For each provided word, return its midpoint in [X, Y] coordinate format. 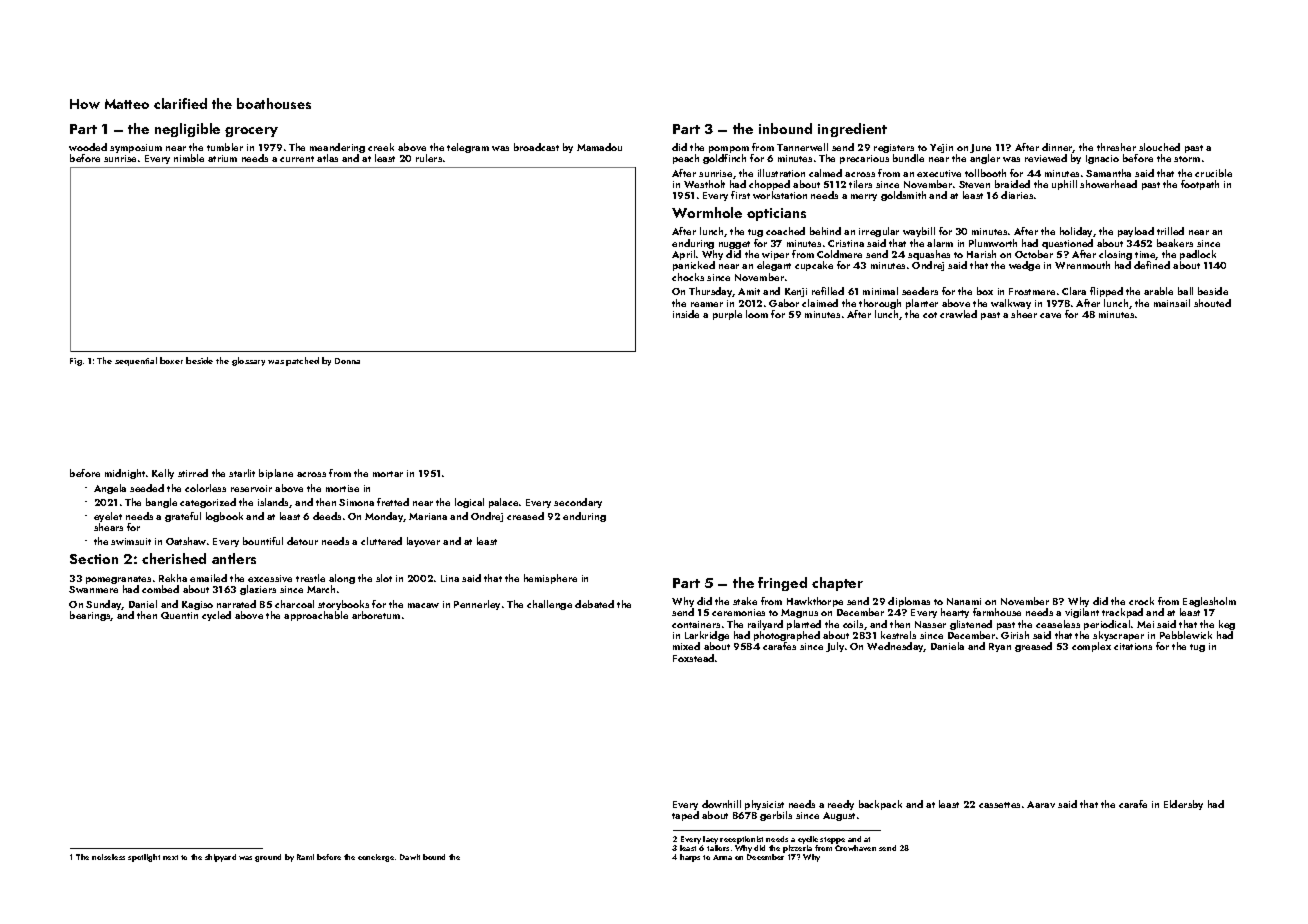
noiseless [108, 857]
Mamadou [599, 147]
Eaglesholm [1209, 602]
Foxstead [693, 658]
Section [94, 559]
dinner [1057, 148]
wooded [88, 147]
